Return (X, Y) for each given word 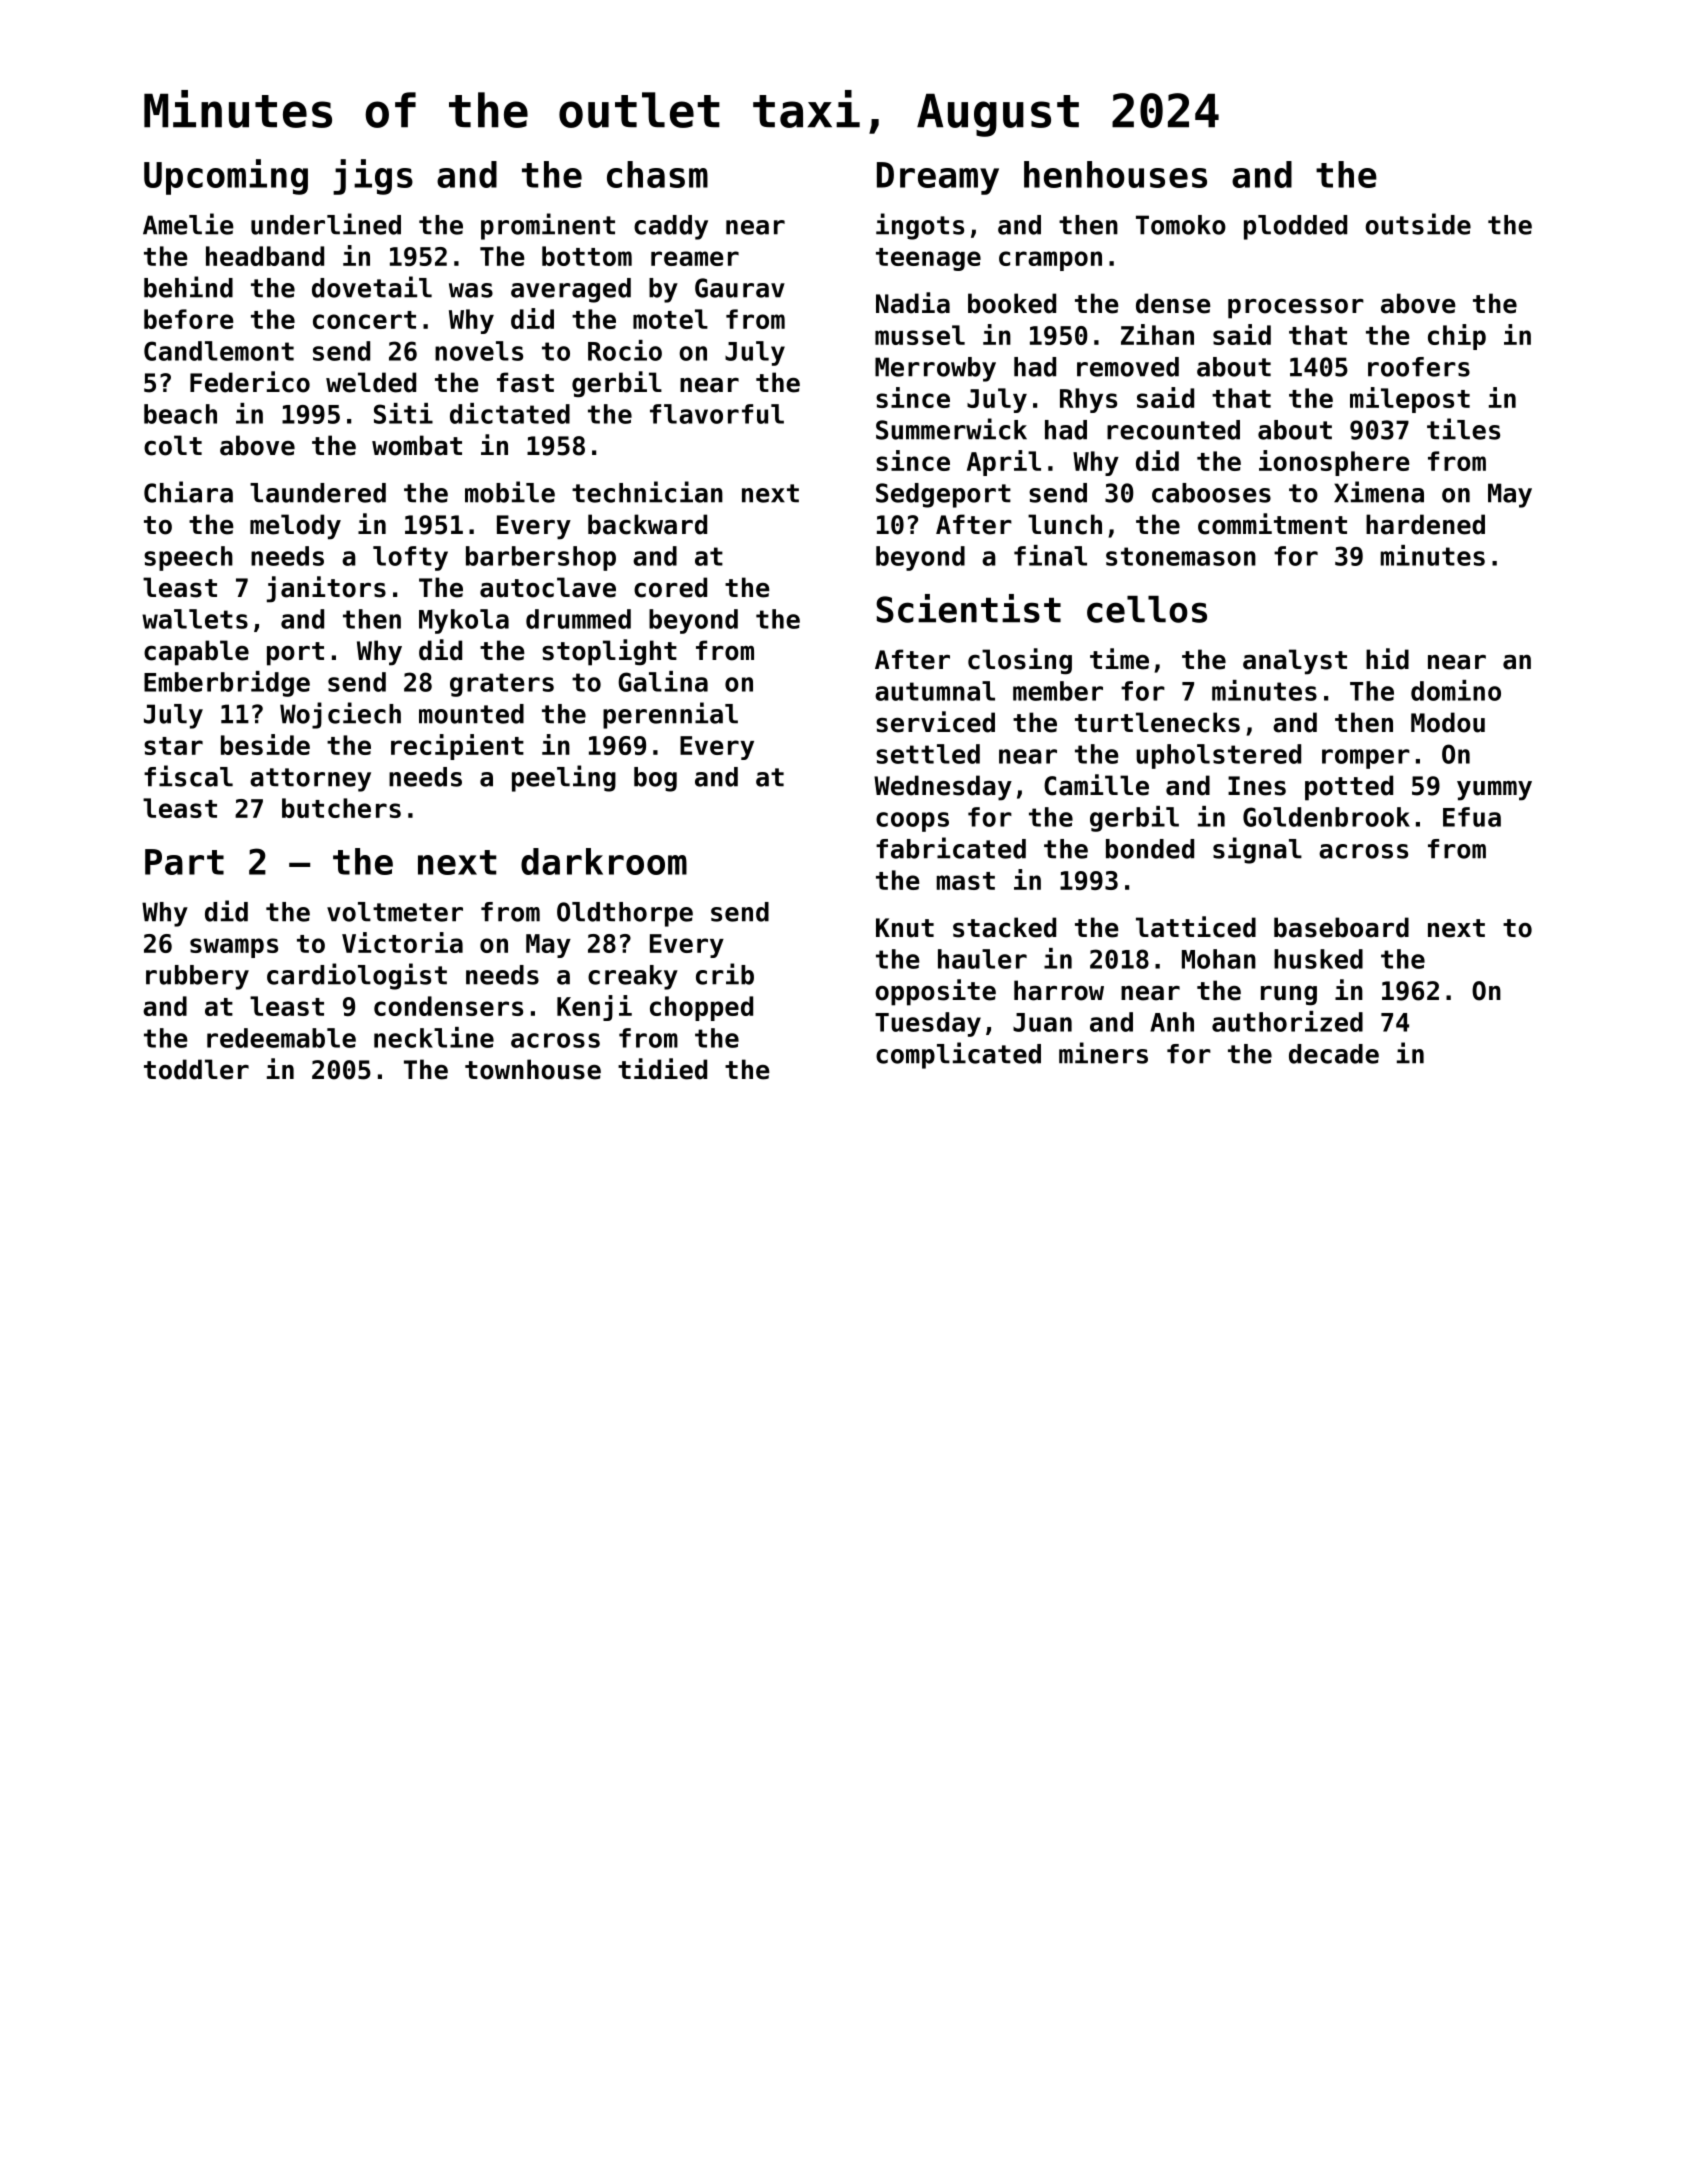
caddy (671, 227)
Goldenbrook (1326, 817)
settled (928, 754)
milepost (1410, 400)
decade (1334, 1054)
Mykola (464, 621)
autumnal (935, 691)
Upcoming (226, 177)
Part (184, 862)
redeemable (281, 1038)
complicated (958, 1055)
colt (173, 445)
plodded (1295, 227)
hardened (1425, 524)
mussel (920, 335)
